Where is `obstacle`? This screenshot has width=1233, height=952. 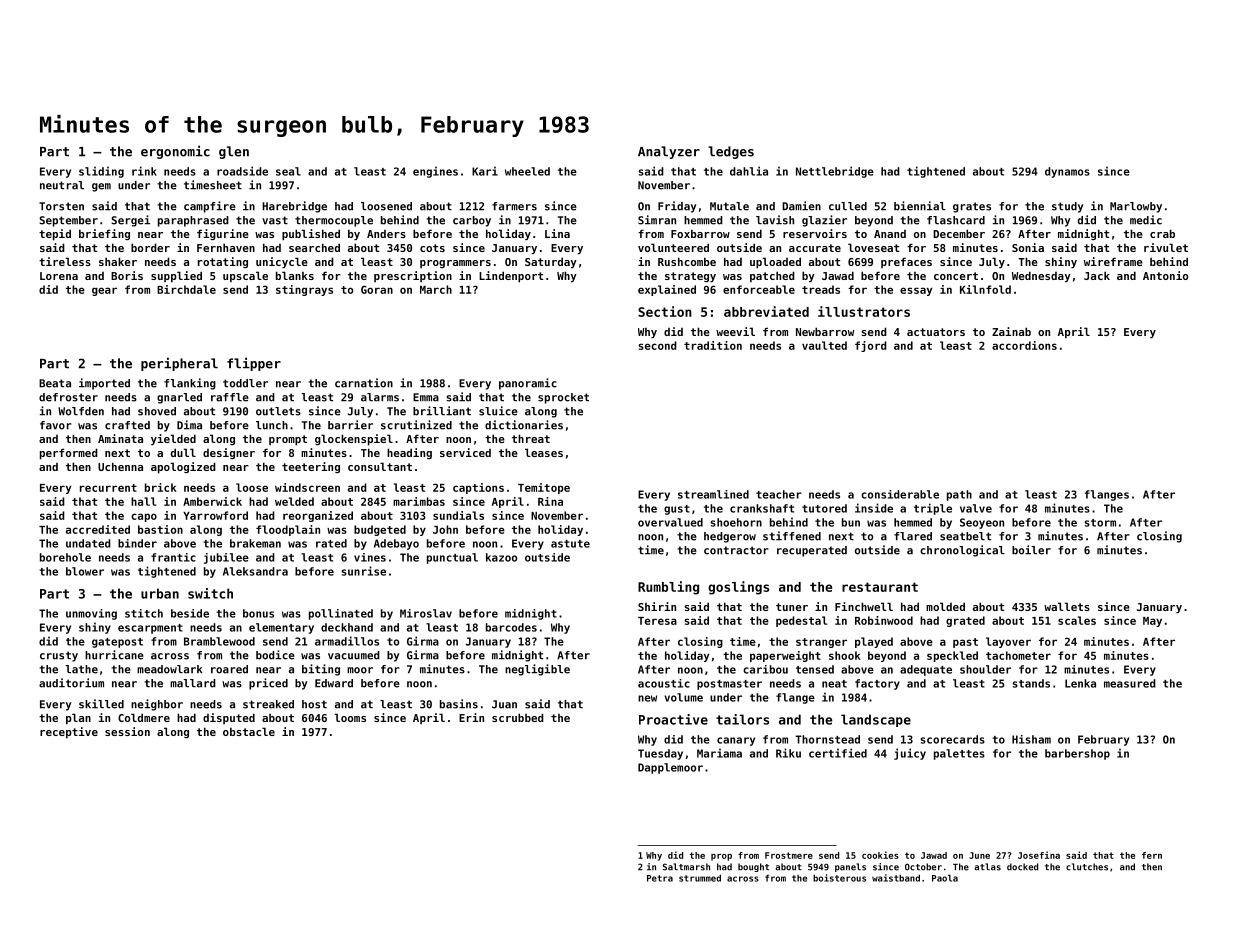 obstacle is located at coordinates (249, 731).
